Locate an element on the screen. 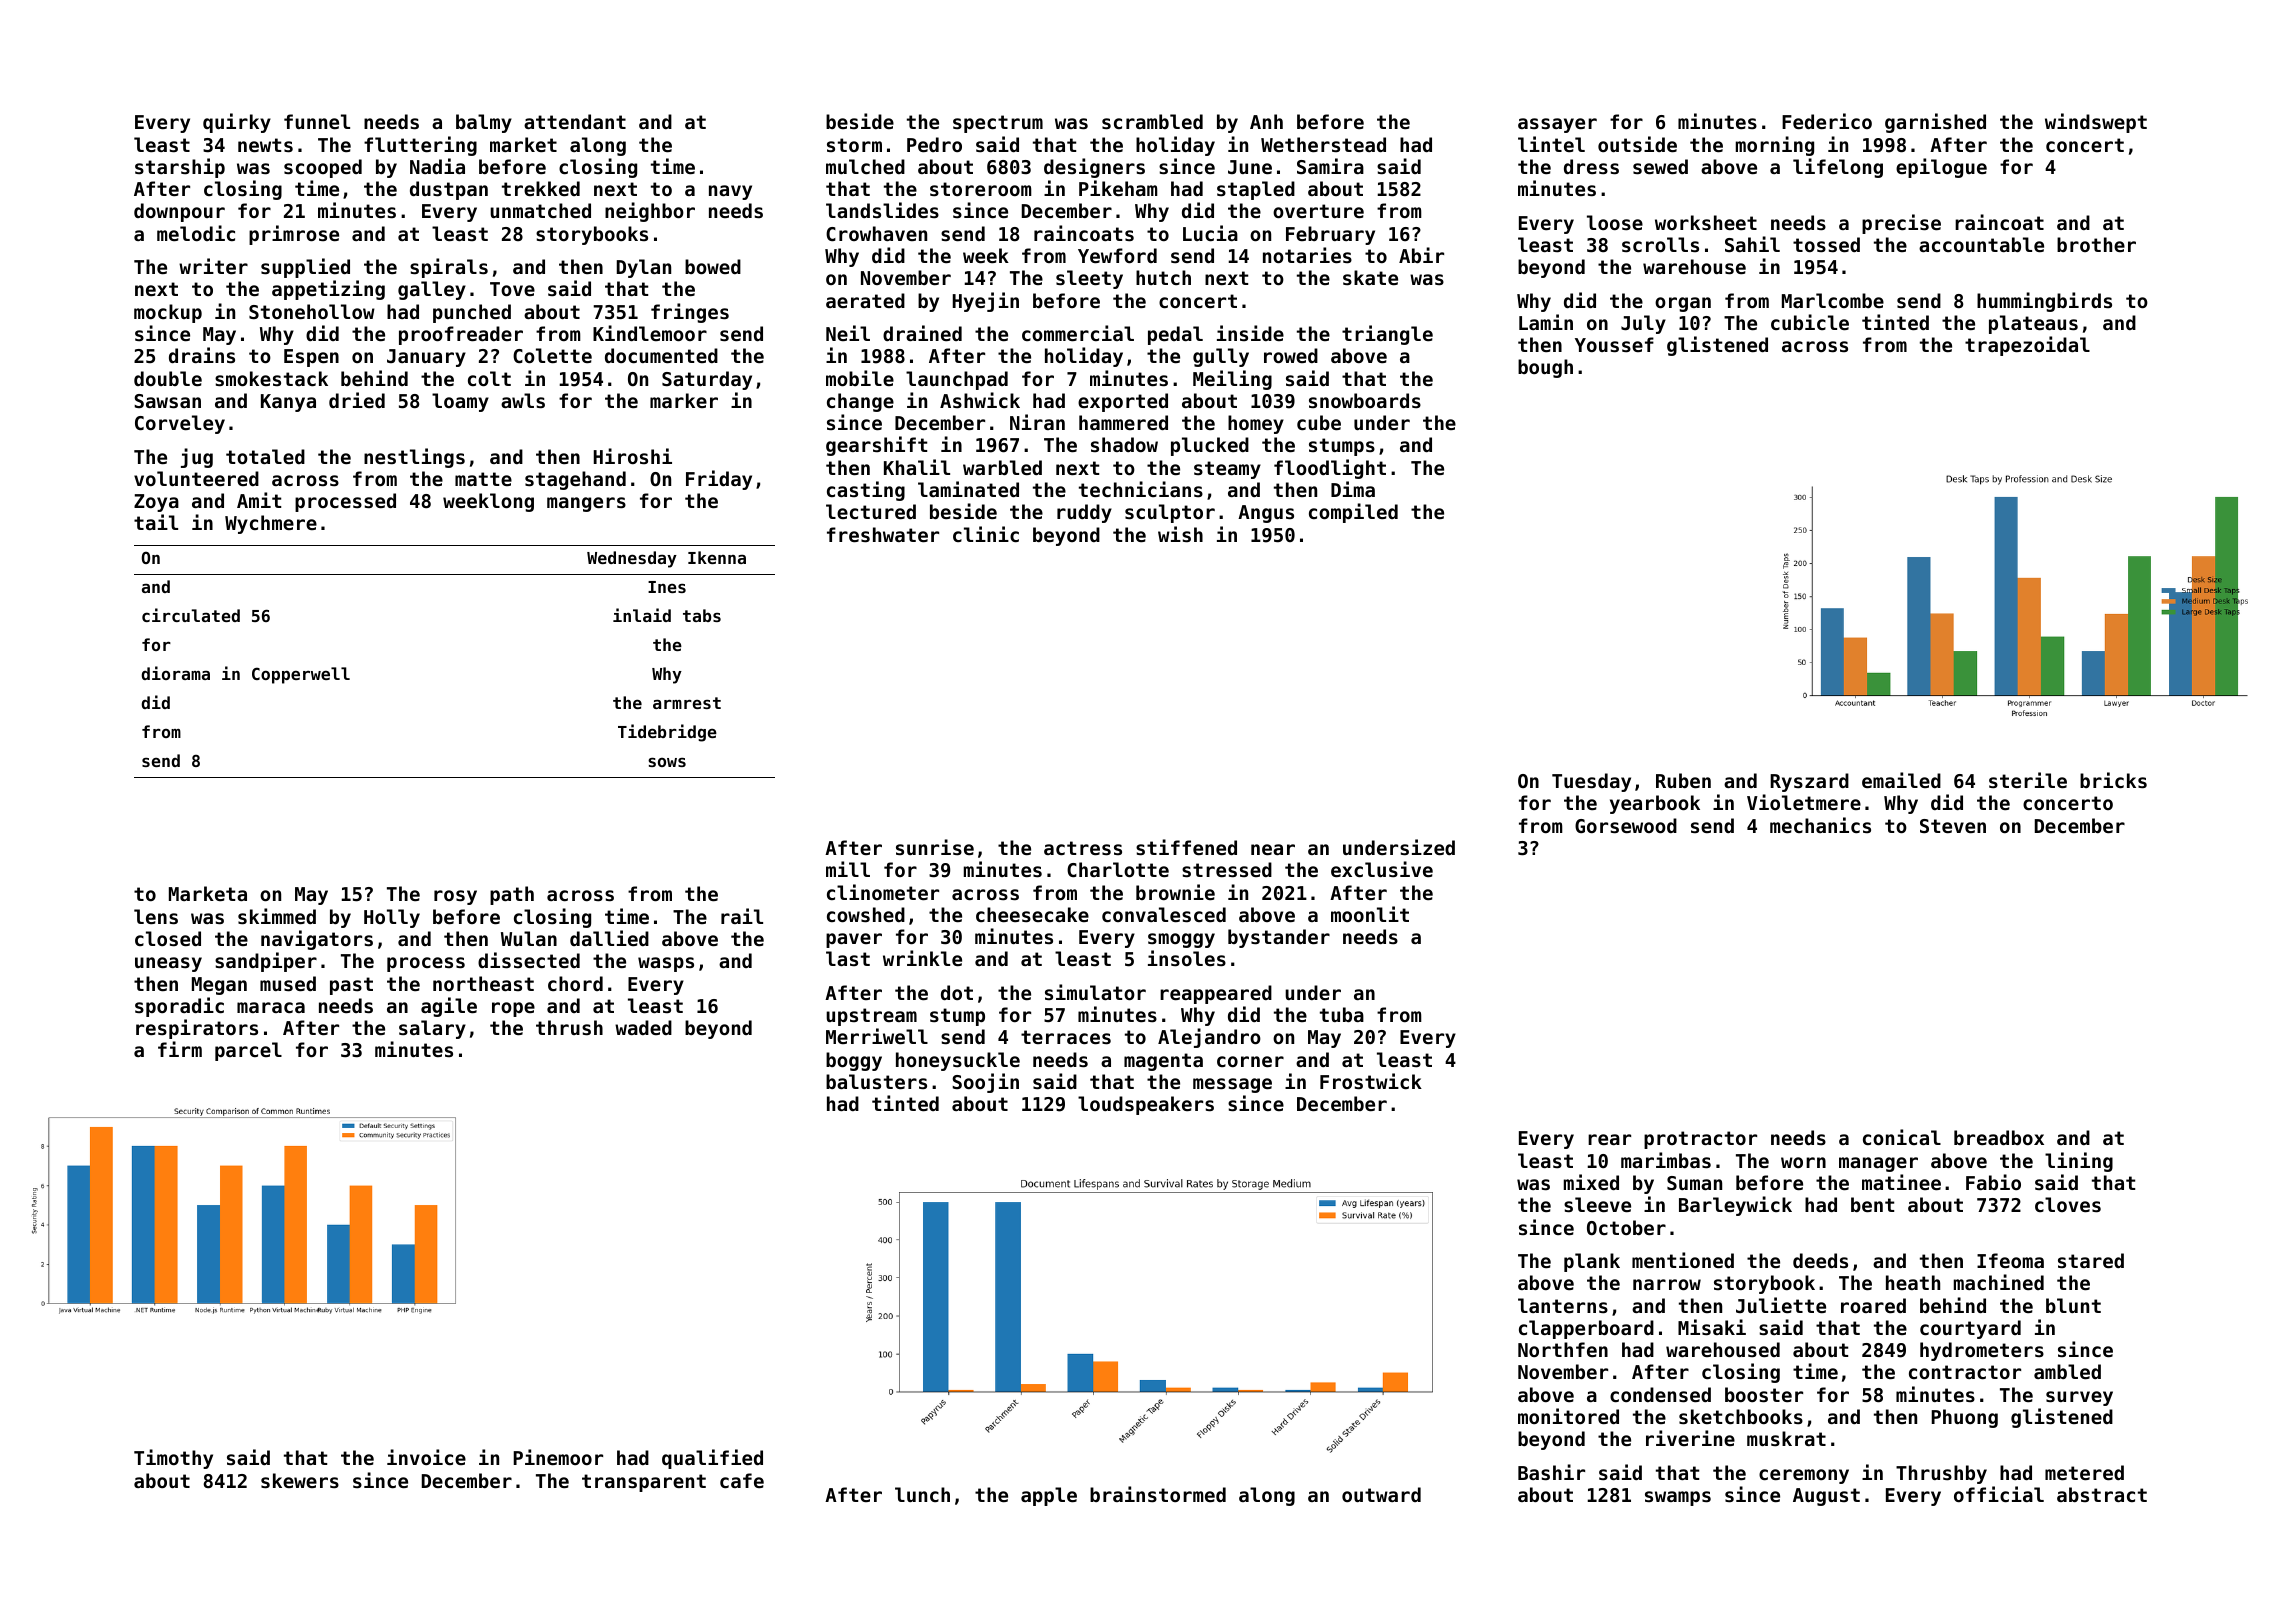 This screenshot has width=2292, height=1620. homey is located at coordinates (1256, 424).
